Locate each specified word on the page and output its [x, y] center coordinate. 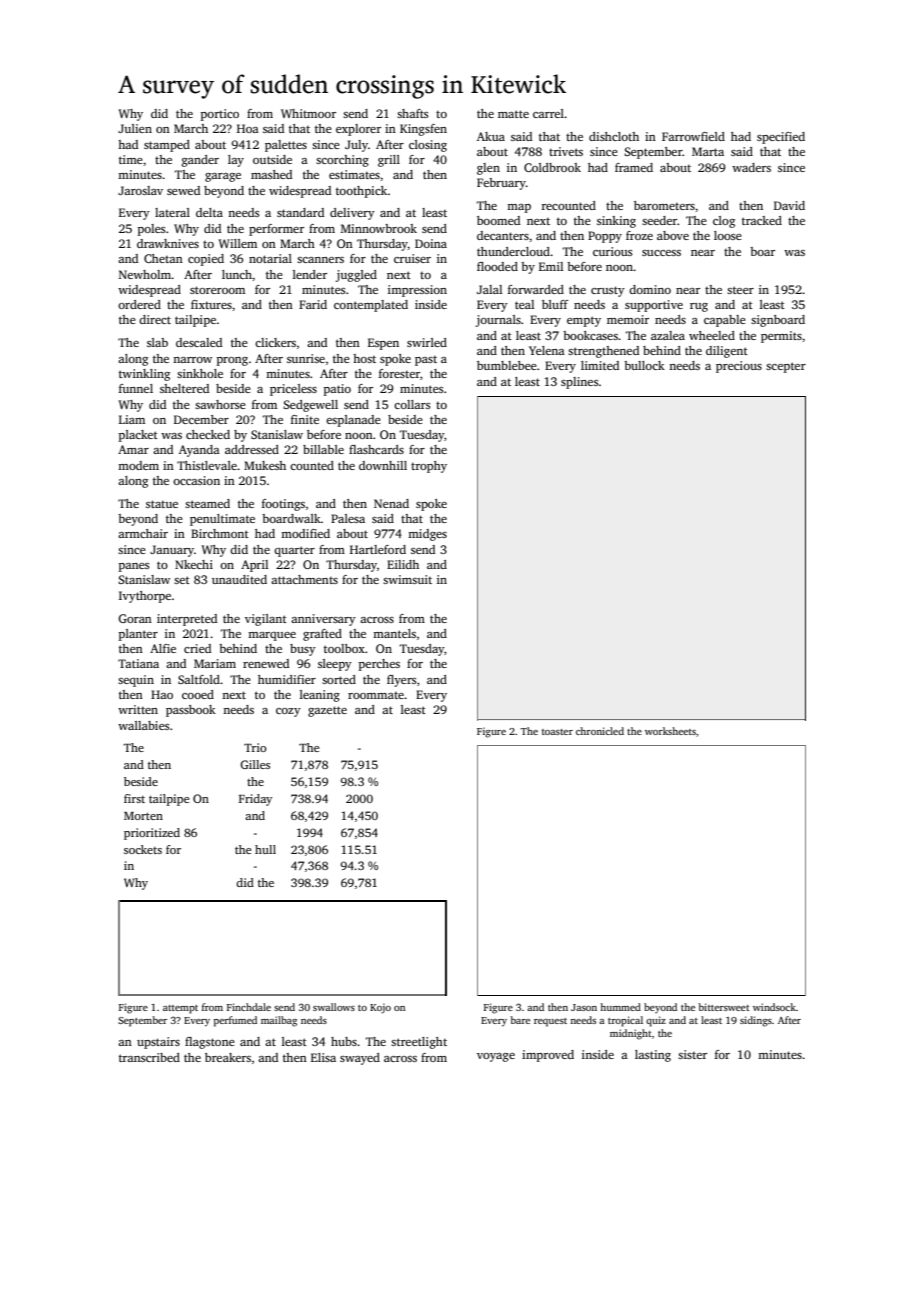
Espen [383, 344]
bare [520, 1020]
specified [781, 138]
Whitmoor [308, 113]
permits [781, 337]
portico [220, 115]
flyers [401, 681]
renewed [266, 663]
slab [157, 342]
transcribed [149, 1057]
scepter [786, 367]
